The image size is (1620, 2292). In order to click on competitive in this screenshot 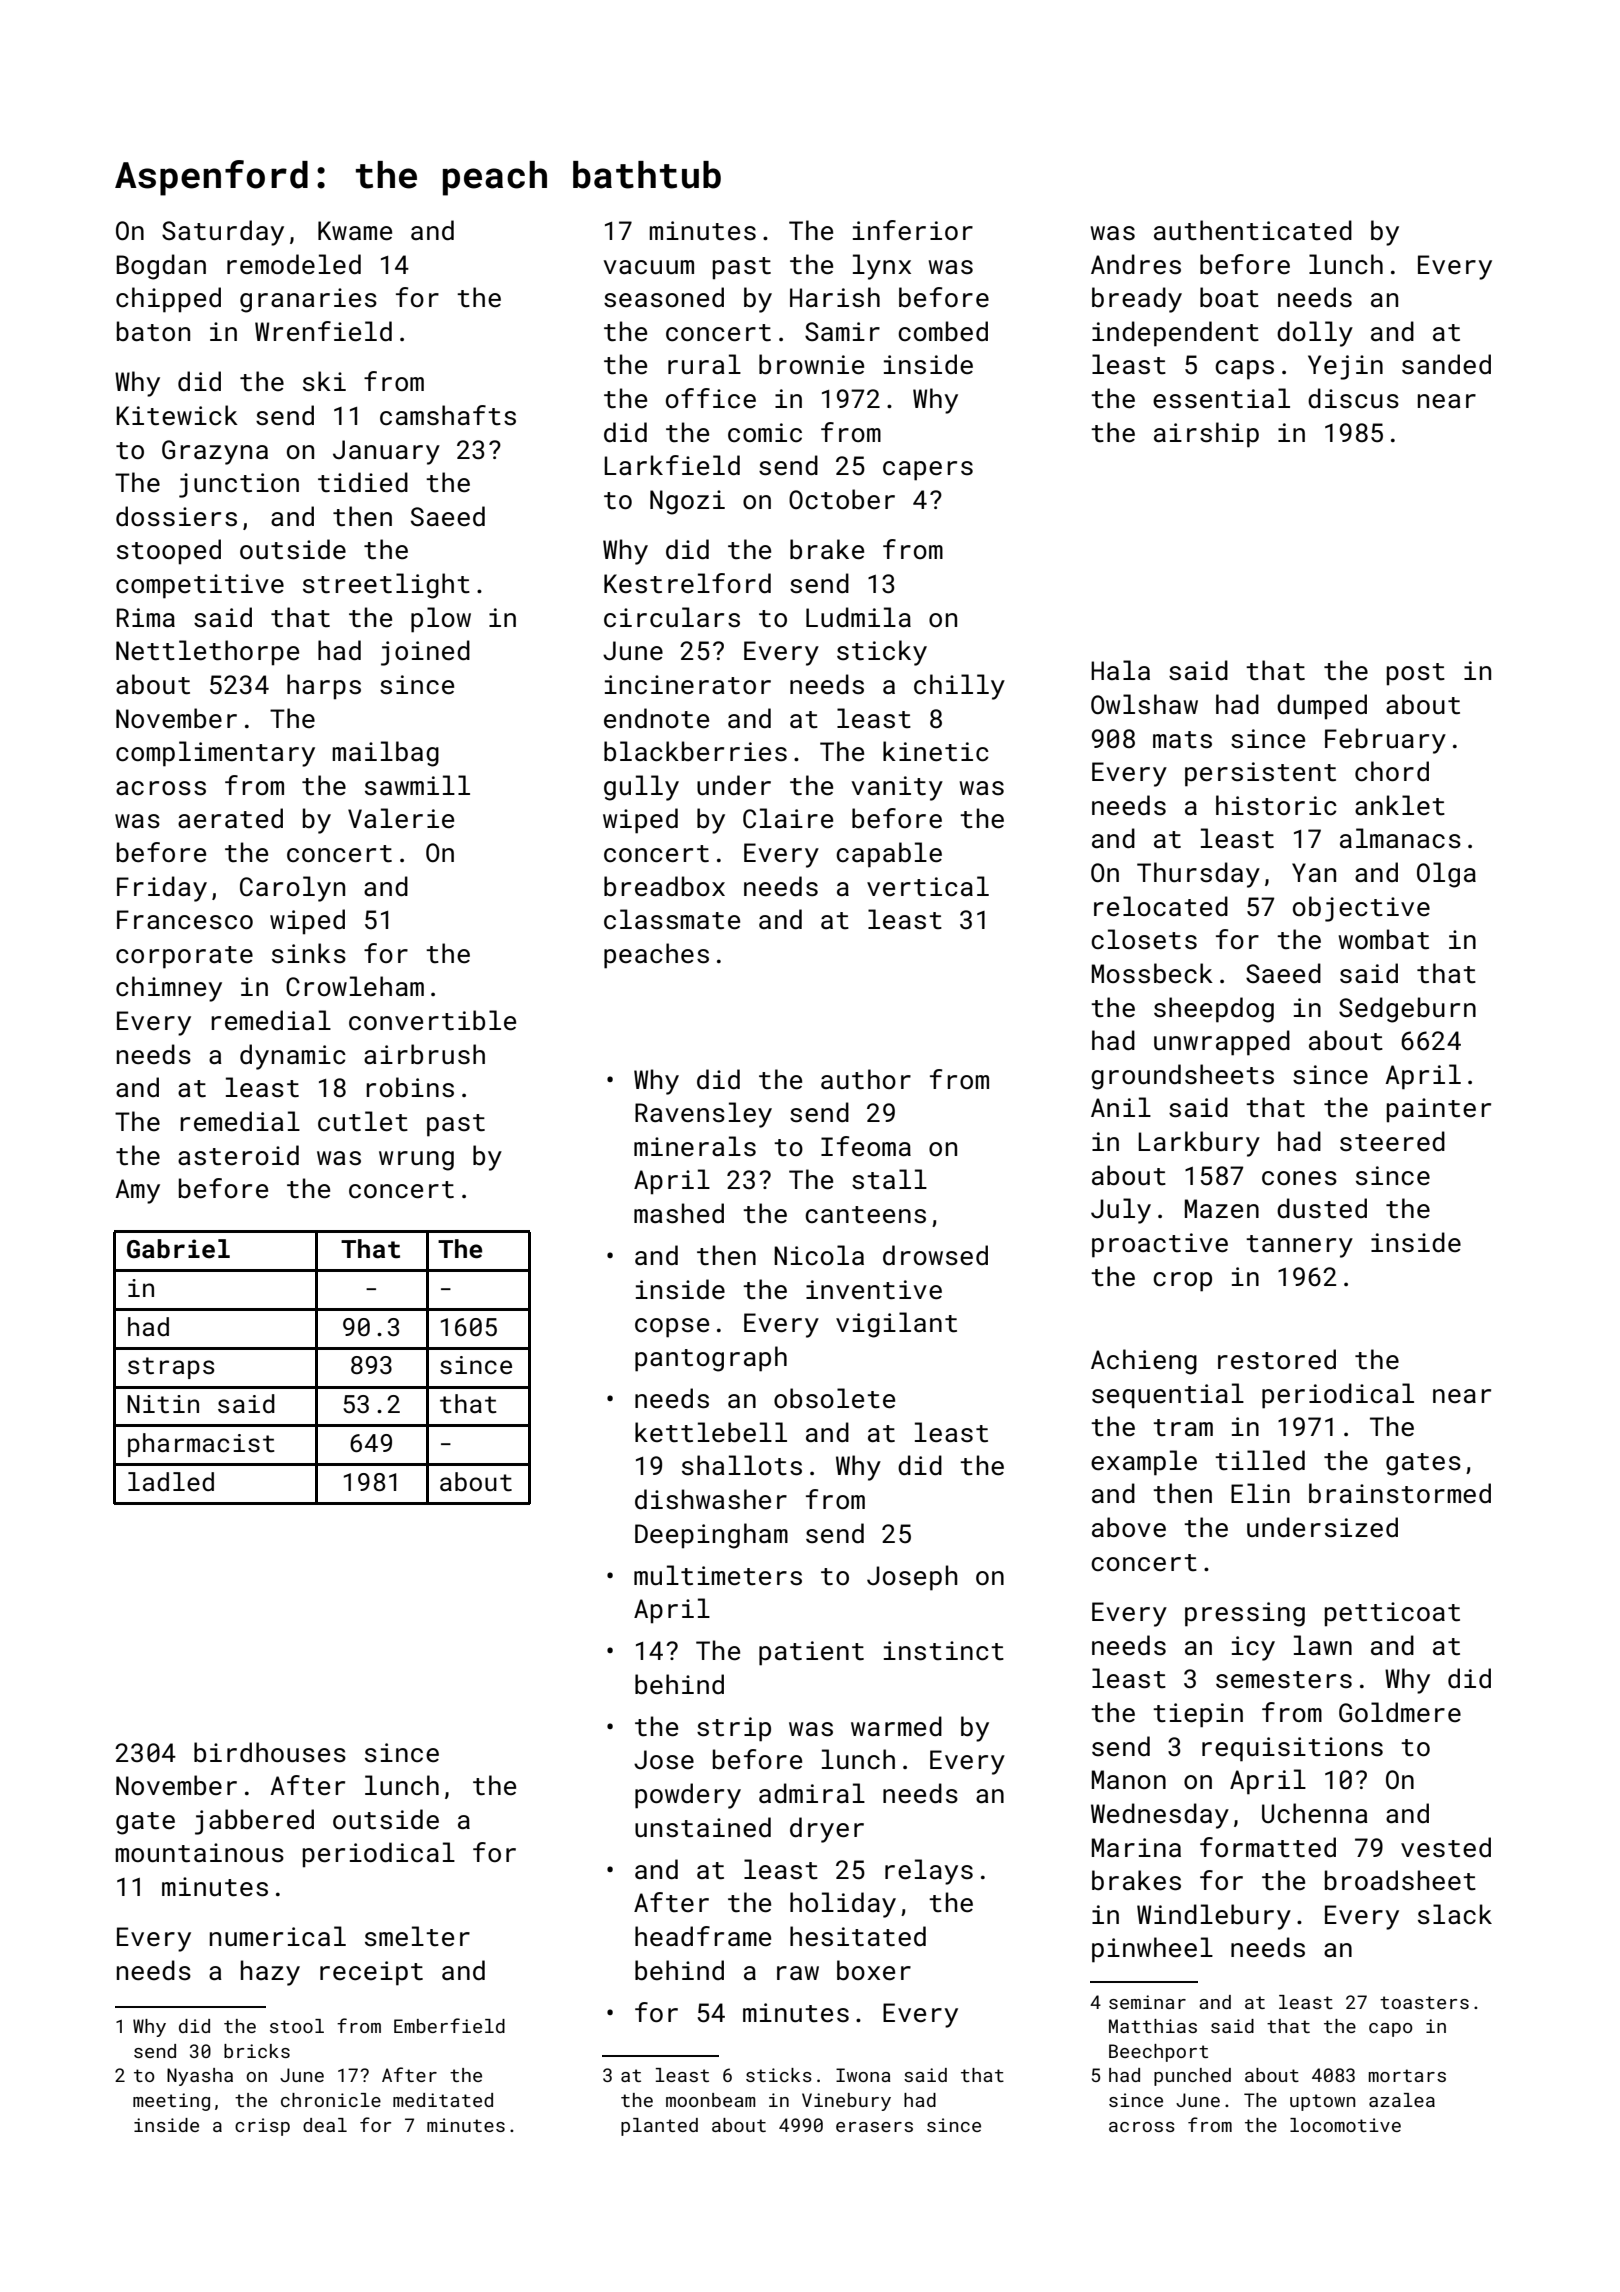, I will do `click(200, 586)`.
